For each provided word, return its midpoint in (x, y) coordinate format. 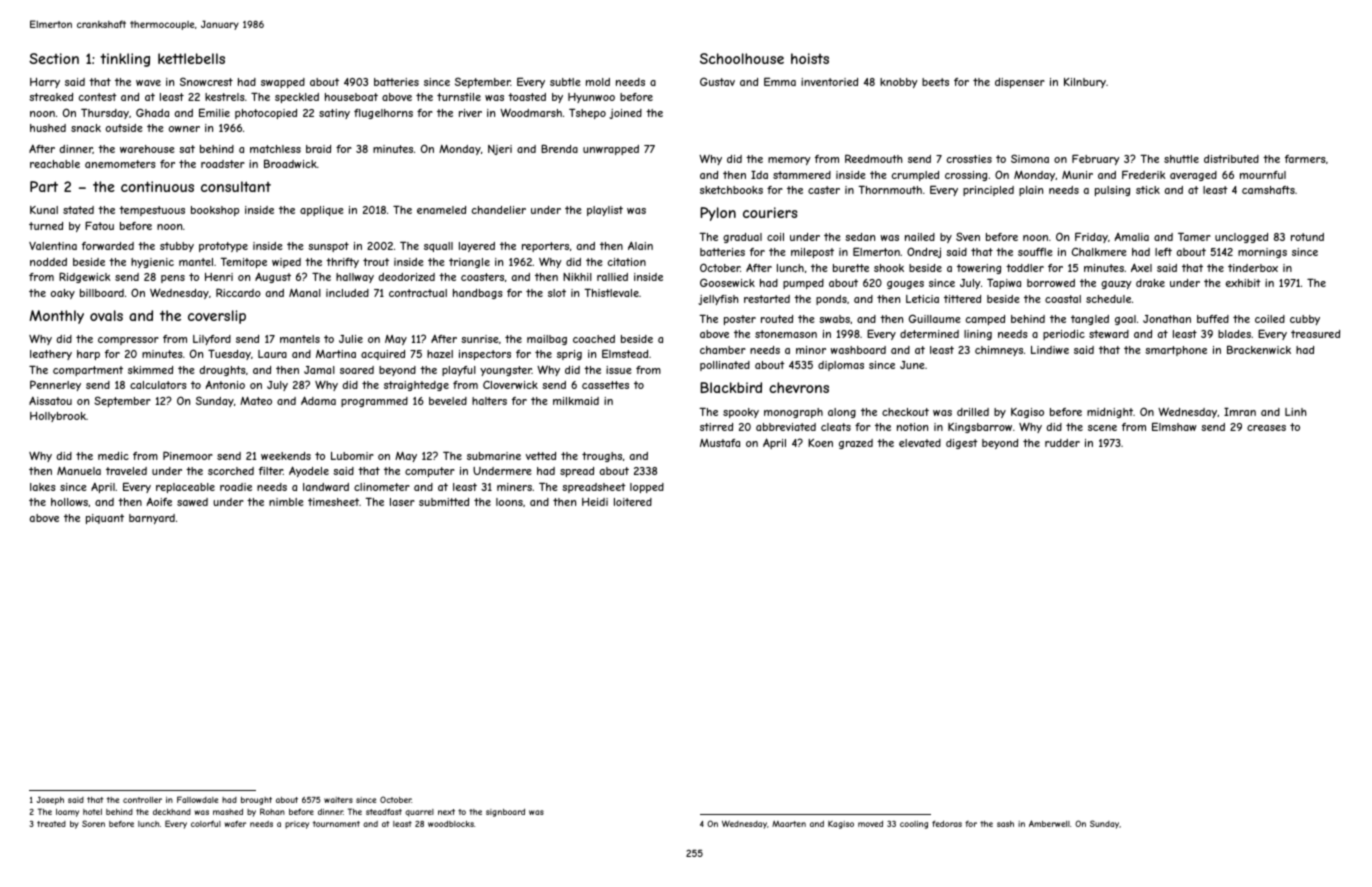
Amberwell (1049, 823)
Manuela (79, 471)
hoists (810, 58)
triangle (469, 263)
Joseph (50, 800)
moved (870, 824)
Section (54, 58)
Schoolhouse (742, 58)
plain (1031, 191)
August (273, 278)
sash (1005, 824)
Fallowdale (197, 799)
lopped (647, 488)
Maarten (789, 824)
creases (1266, 428)
